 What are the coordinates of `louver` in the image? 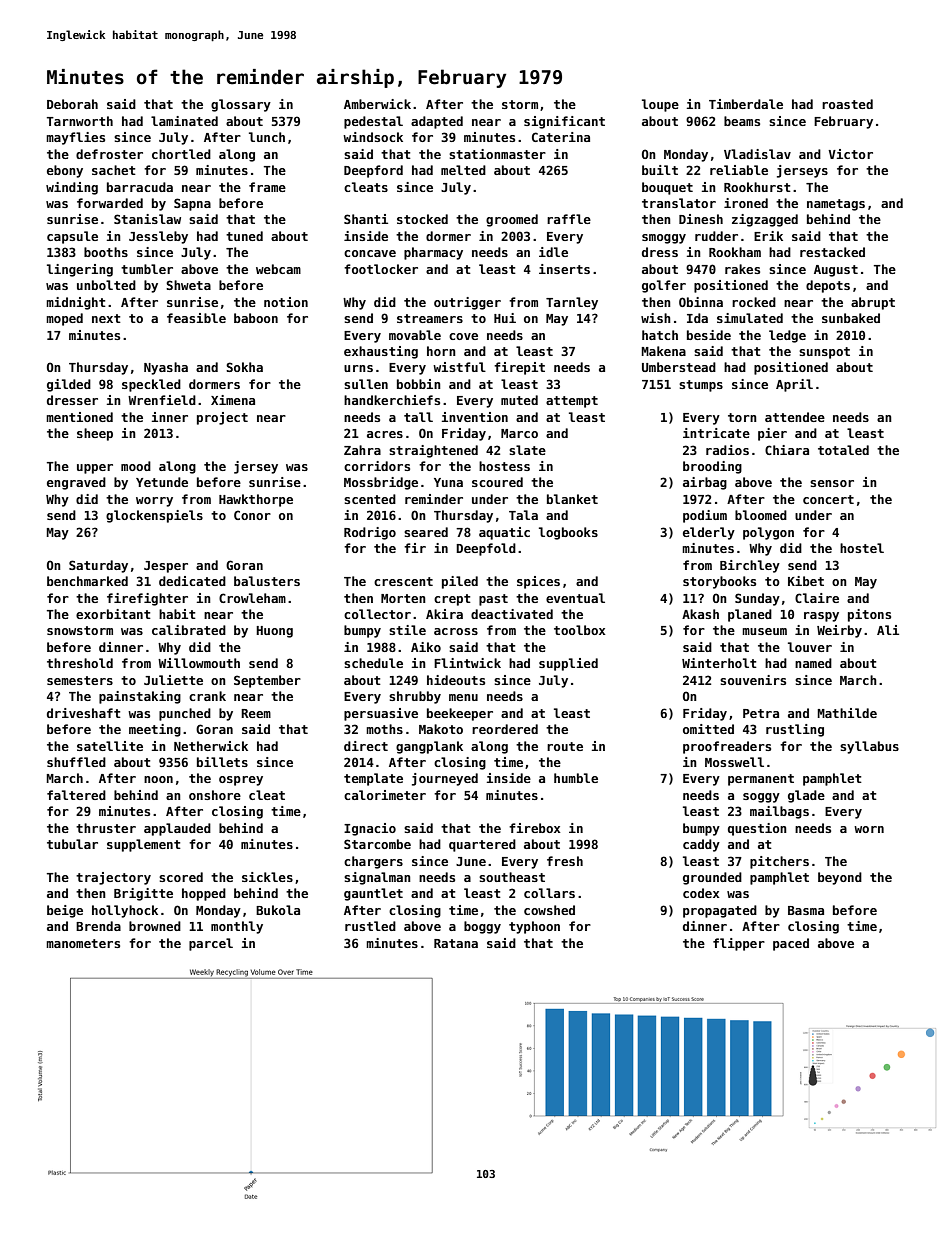 It's located at (810, 647).
